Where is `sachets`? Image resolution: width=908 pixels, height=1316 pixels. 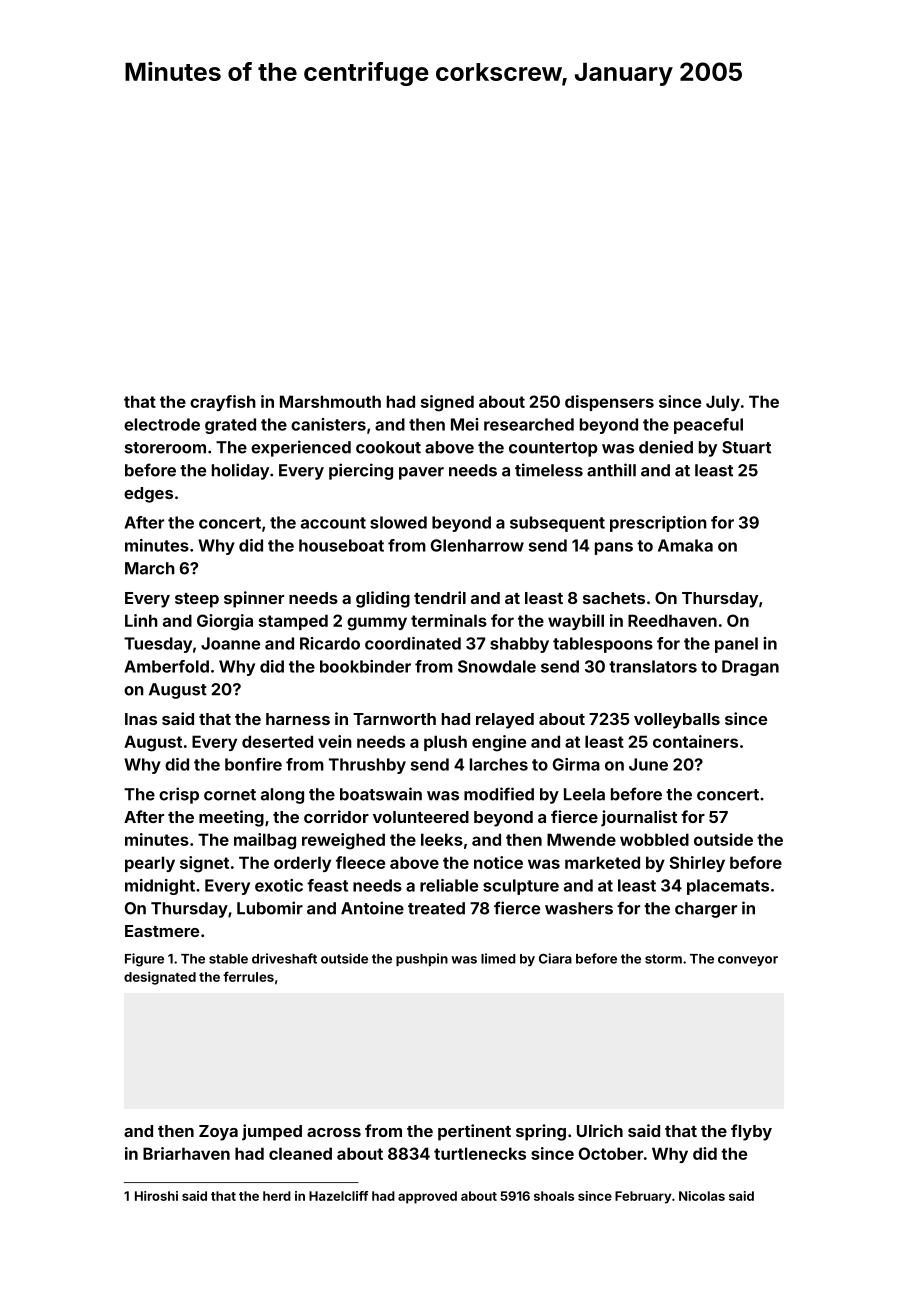
sachets is located at coordinates (614, 598).
